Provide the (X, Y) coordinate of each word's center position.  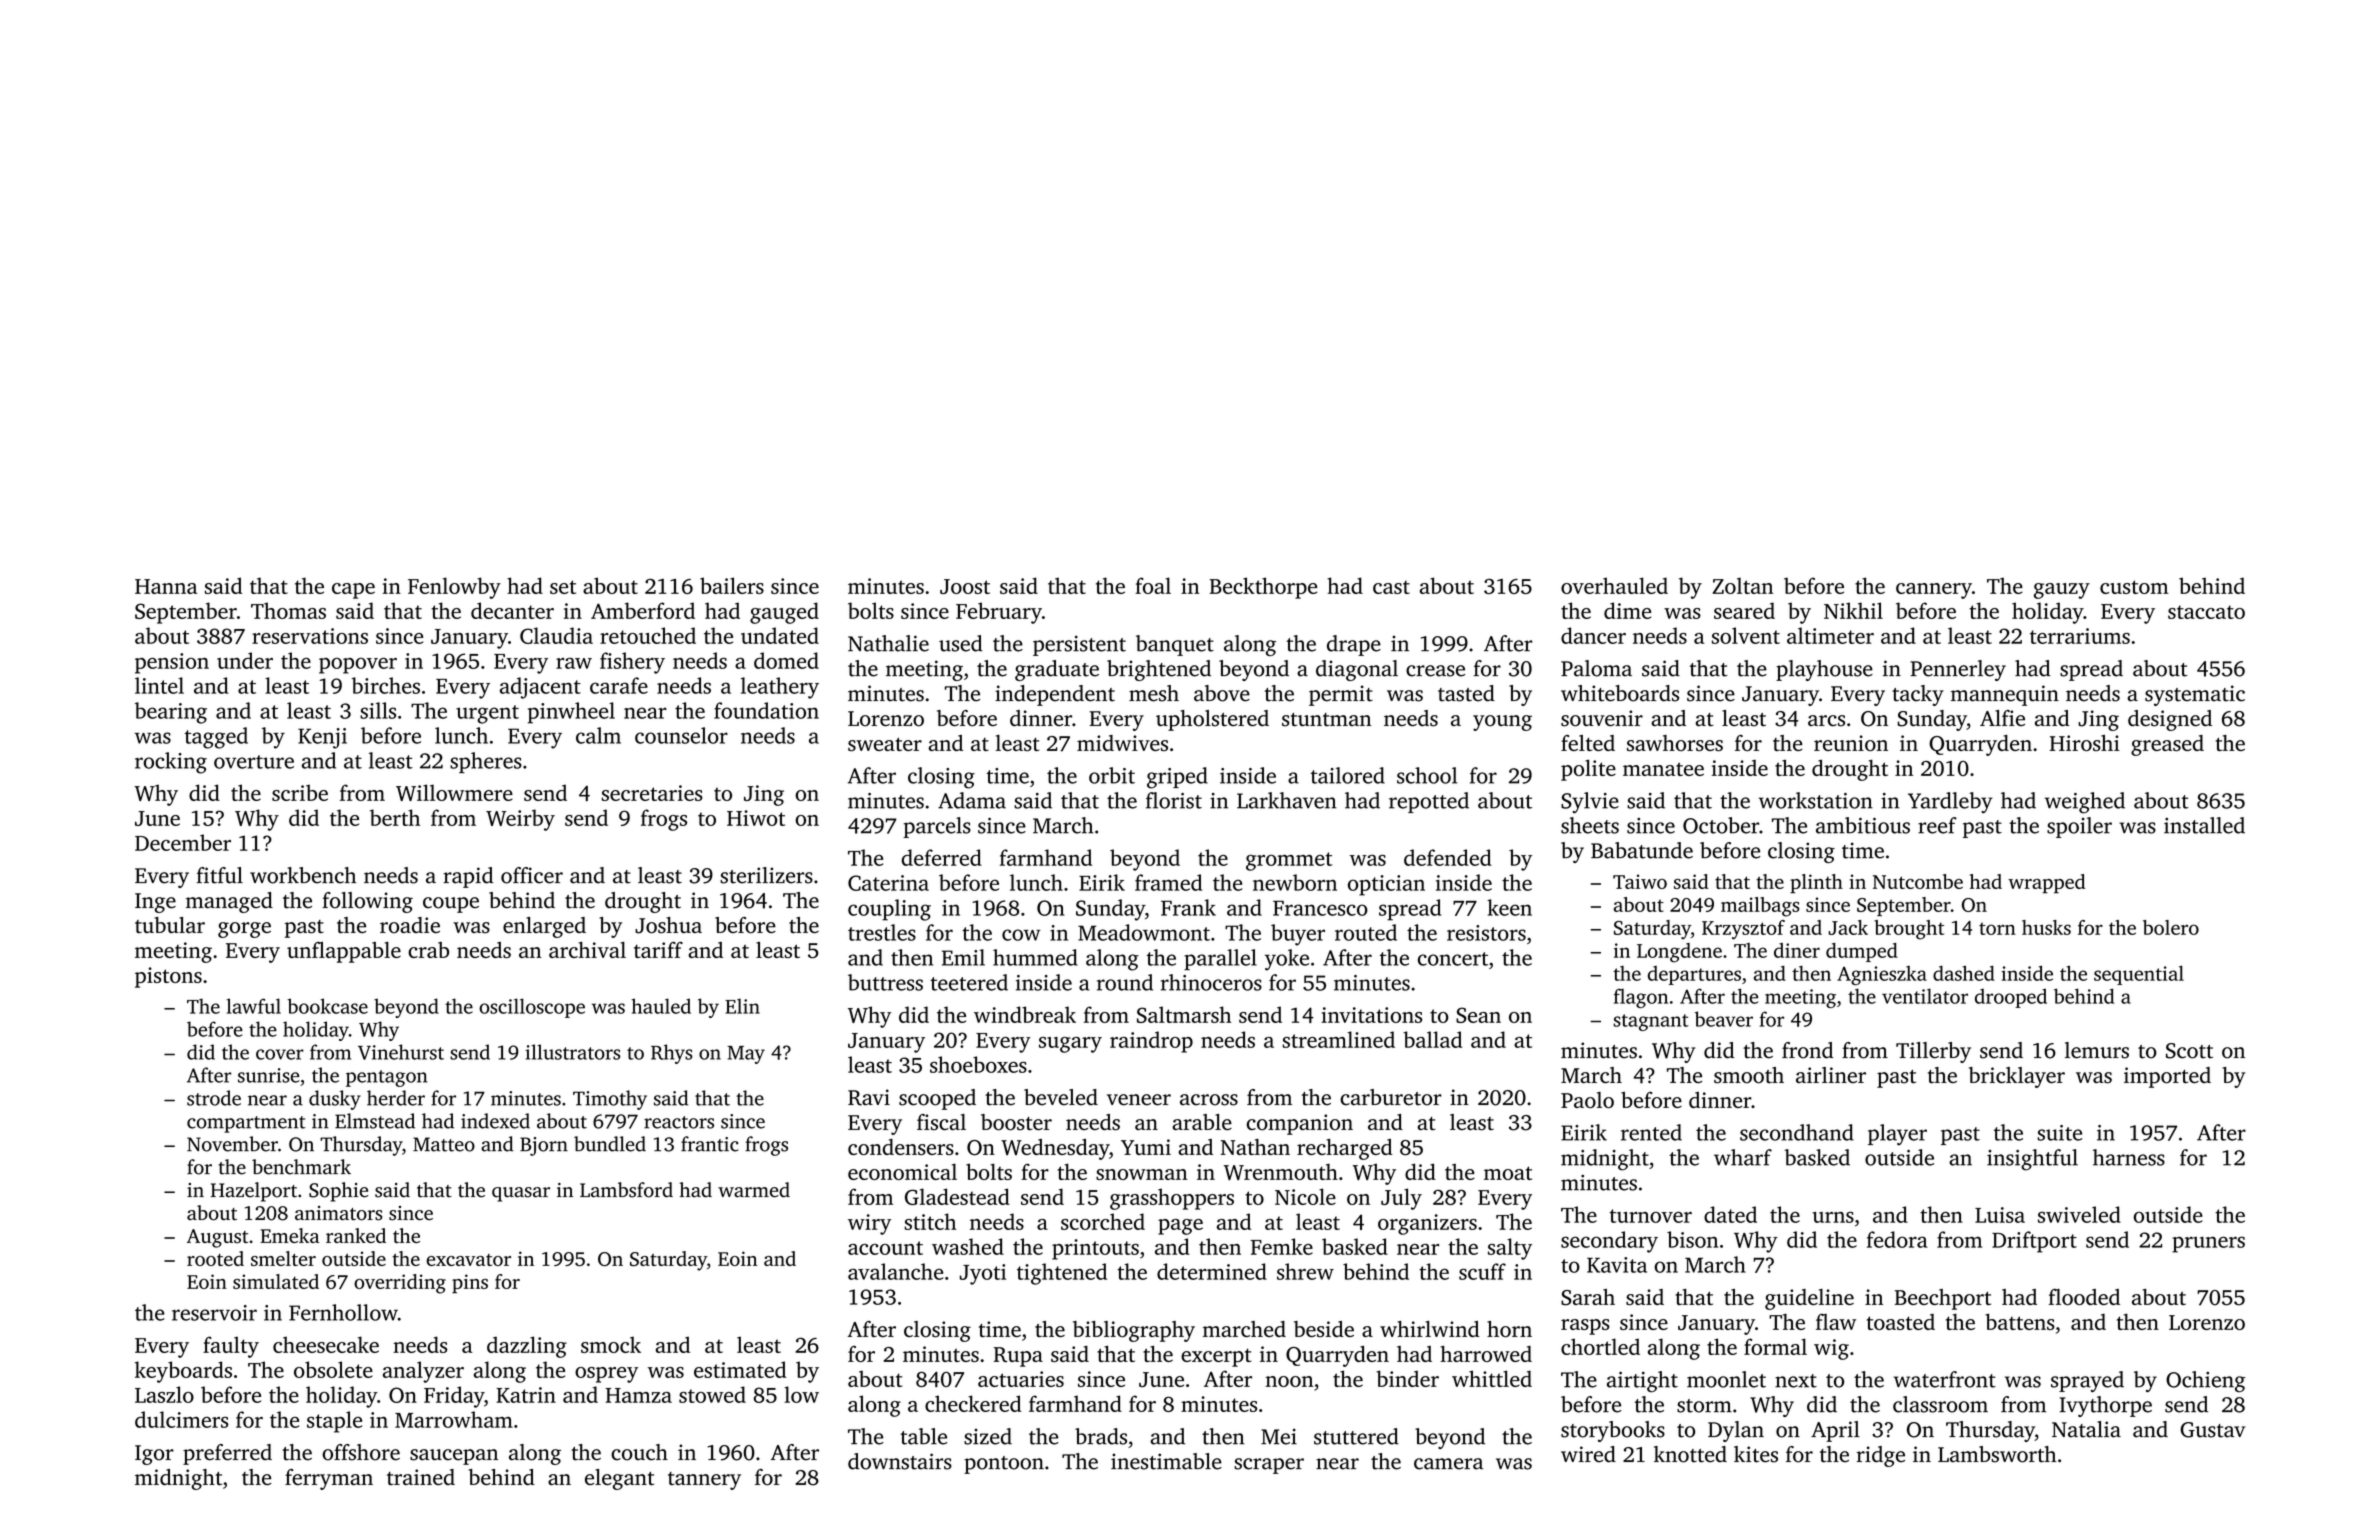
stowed (712, 1394)
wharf (1743, 1157)
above (1222, 693)
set (563, 587)
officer (532, 875)
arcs (1826, 721)
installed (2204, 825)
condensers (901, 1147)
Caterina (888, 883)
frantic (710, 1144)
